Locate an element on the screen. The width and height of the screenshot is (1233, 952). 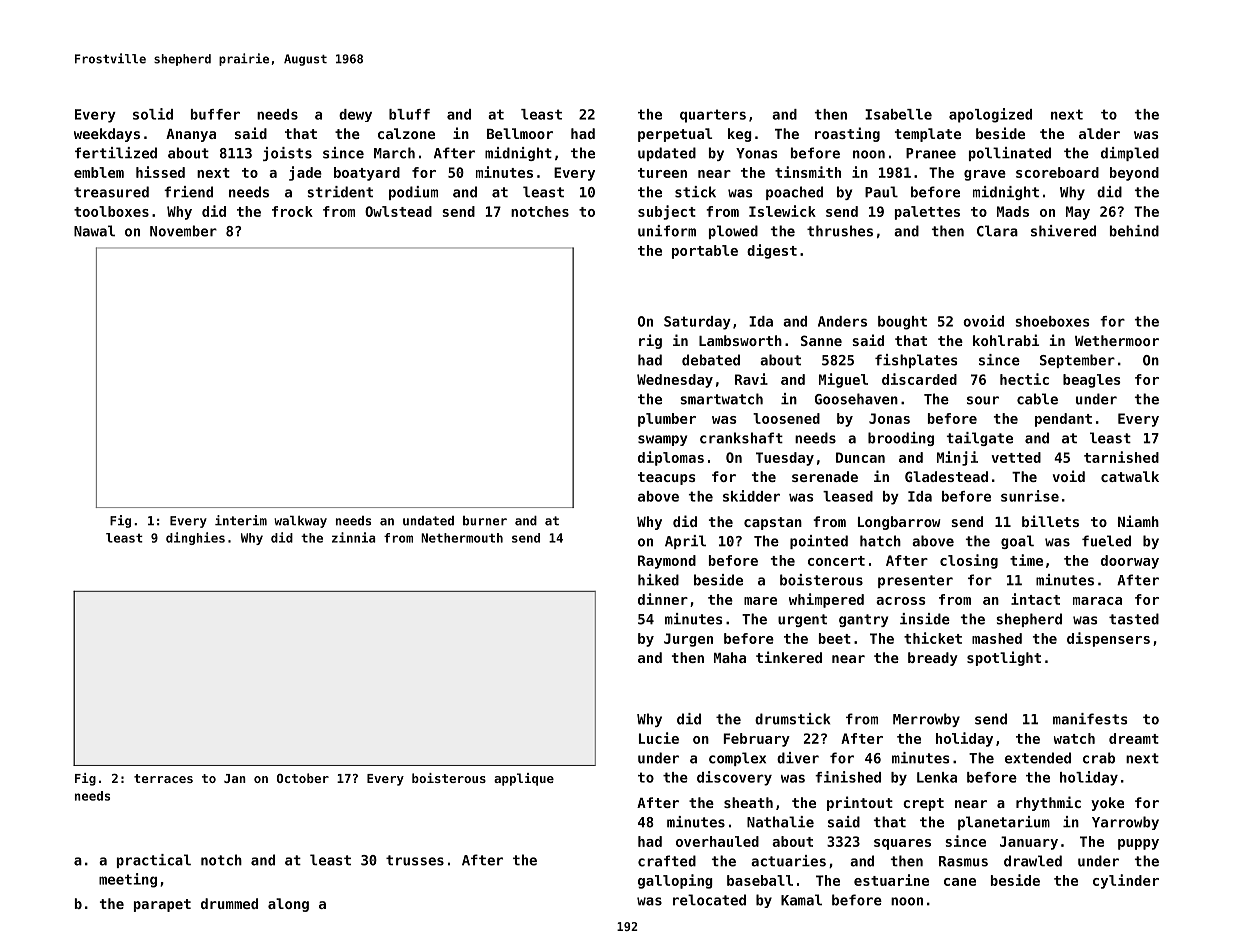
Nawal is located at coordinates (94, 231).
